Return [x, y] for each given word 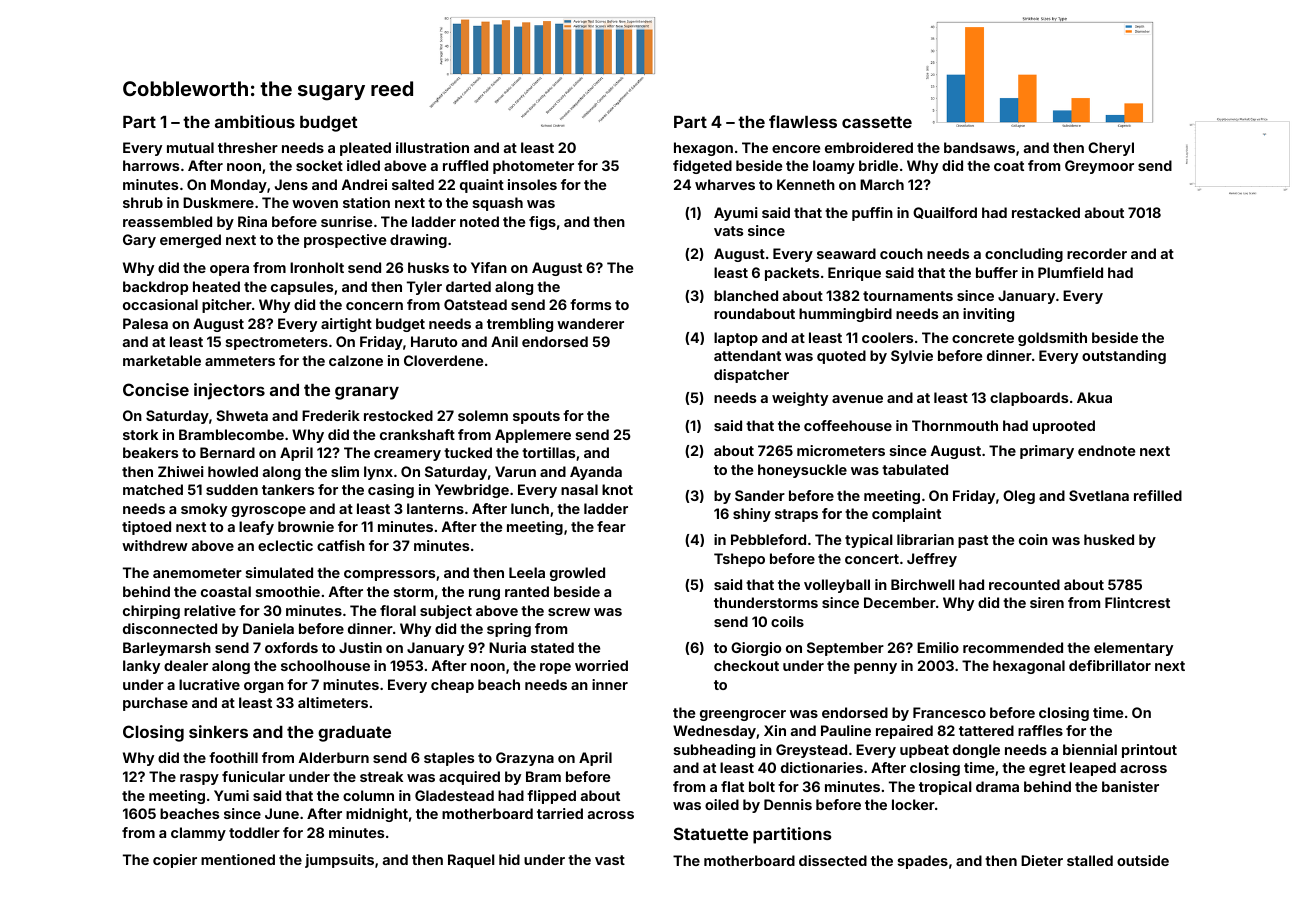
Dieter [1042, 860]
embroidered [869, 147]
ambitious [255, 121]
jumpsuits [339, 861]
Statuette [711, 833]
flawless [803, 121]
